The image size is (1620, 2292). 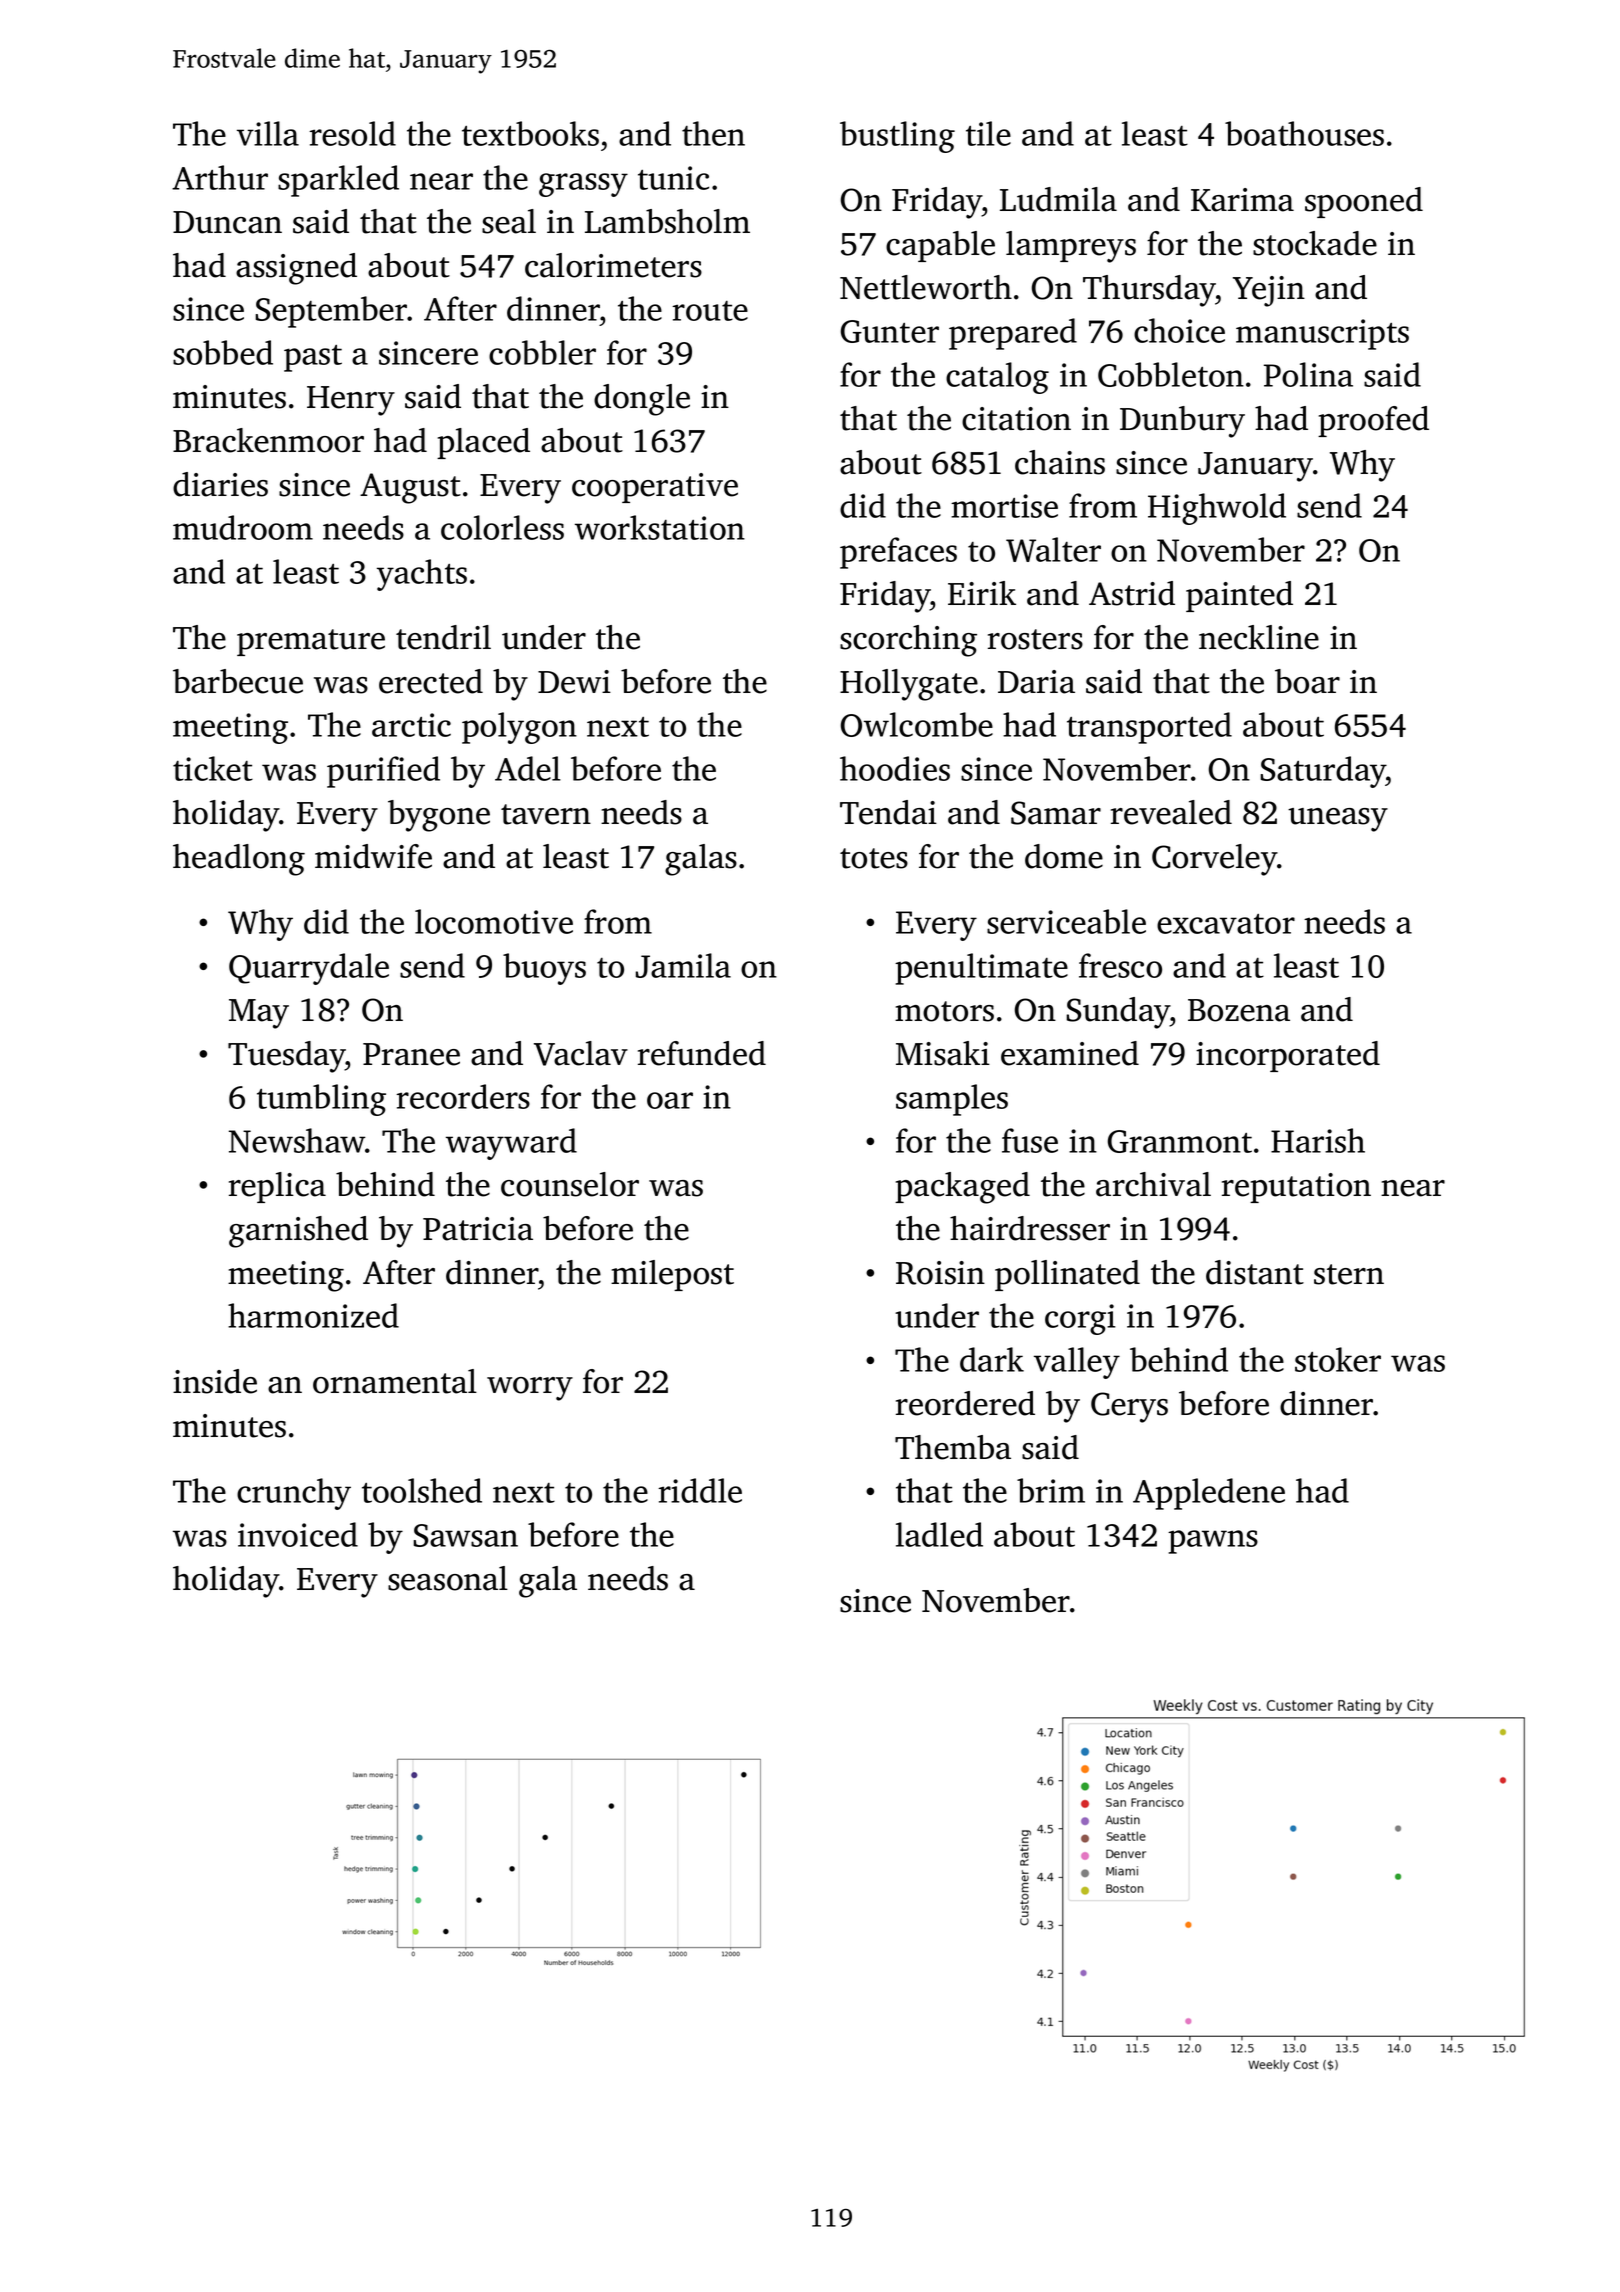 I want to click on Harish, so click(x=1318, y=1140).
